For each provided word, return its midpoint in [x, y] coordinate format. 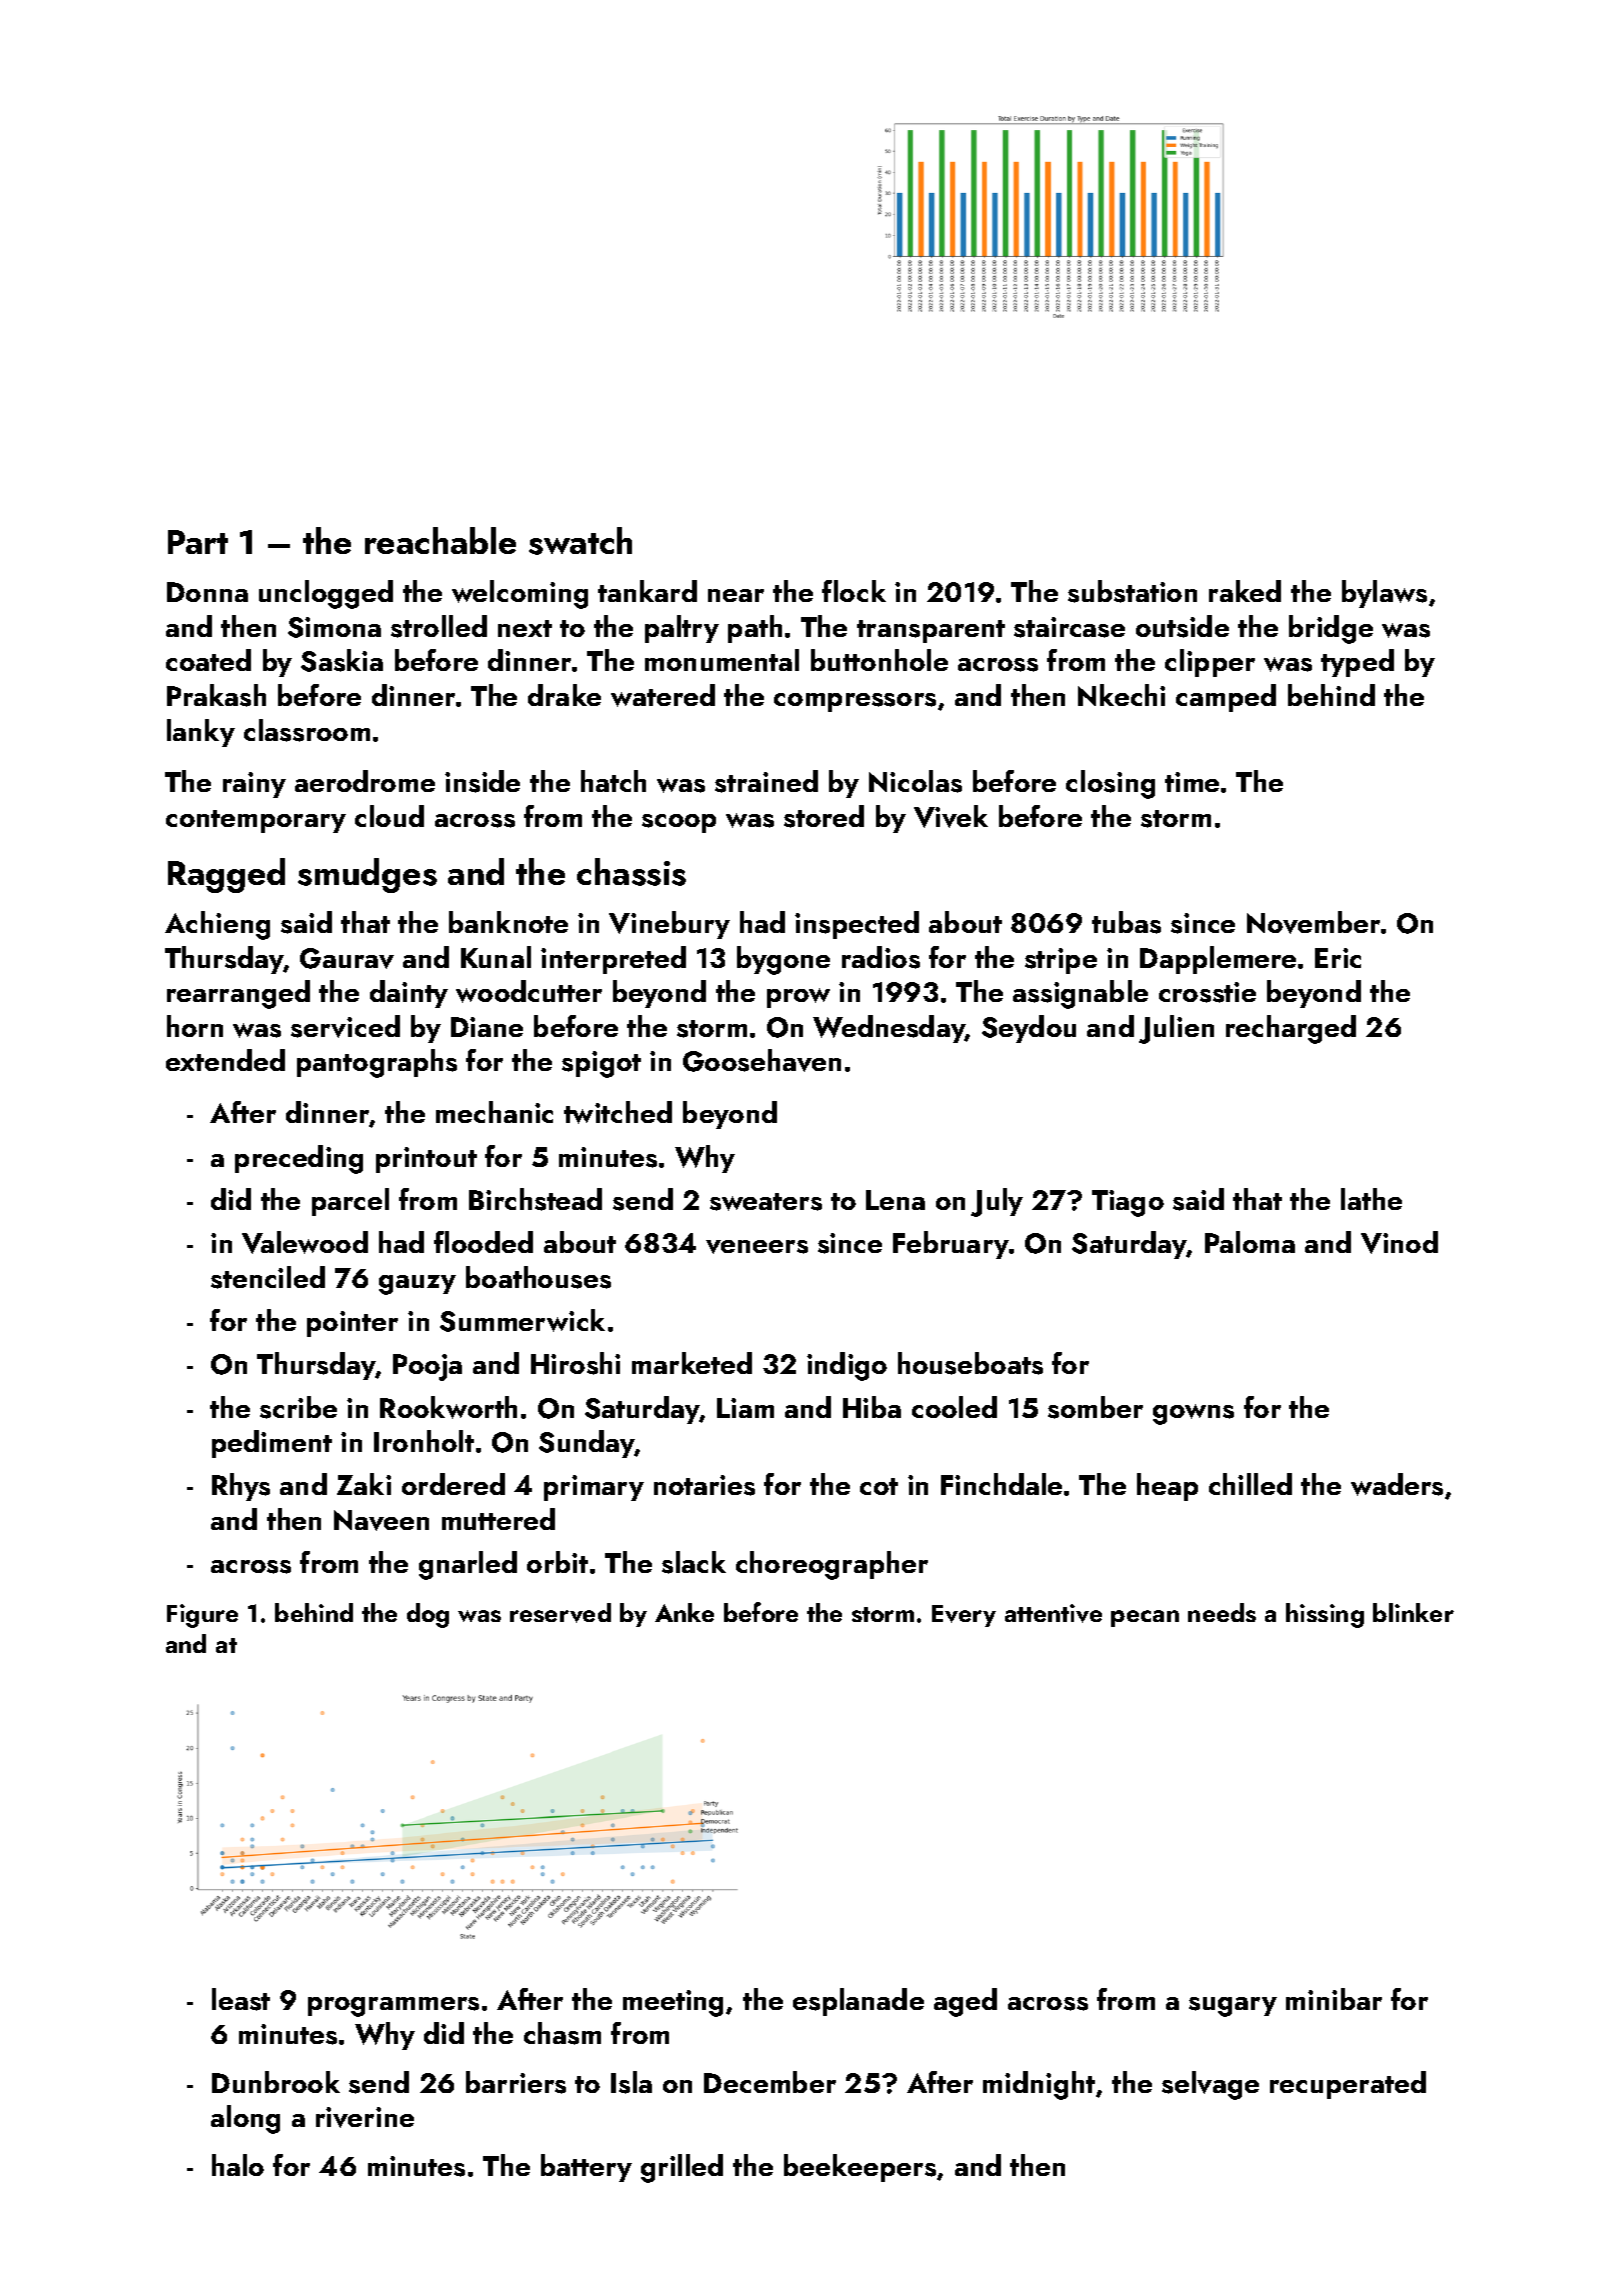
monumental [722, 660]
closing [1110, 784]
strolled [439, 626]
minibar [1334, 1999]
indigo [847, 1366]
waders [1397, 1484]
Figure [202, 1616]
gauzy [417, 1285]
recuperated [1348, 2085]
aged [965, 2002]
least [241, 1999]
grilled [682, 2168]
